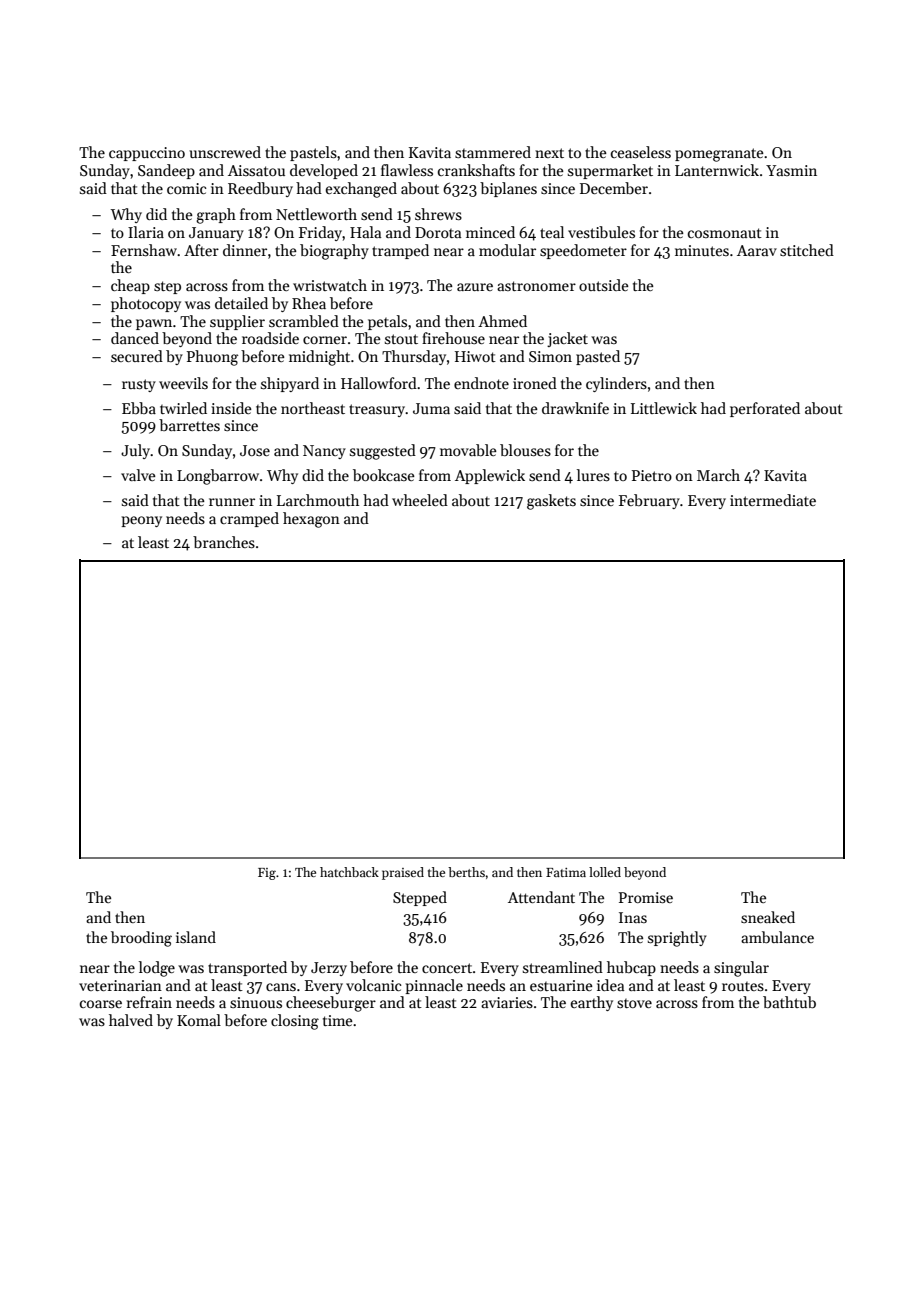 Image resolution: width=924 pixels, height=1314 pixels. What do you see at coordinates (267, 874) in the screenshot?
I see `Fig` at bounding box center [267, 874].
